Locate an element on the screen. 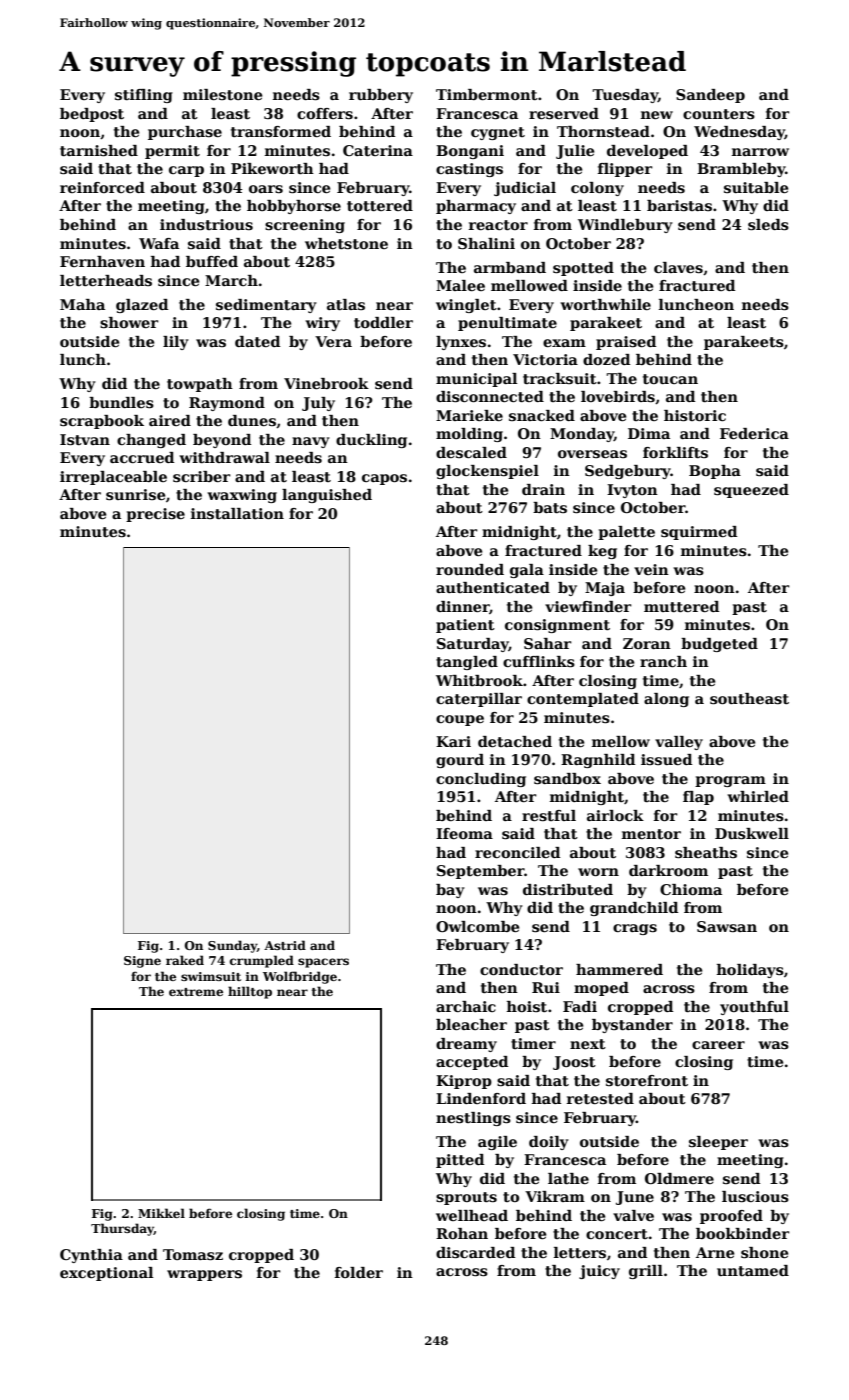  along is located at coordinates (666, 700).
